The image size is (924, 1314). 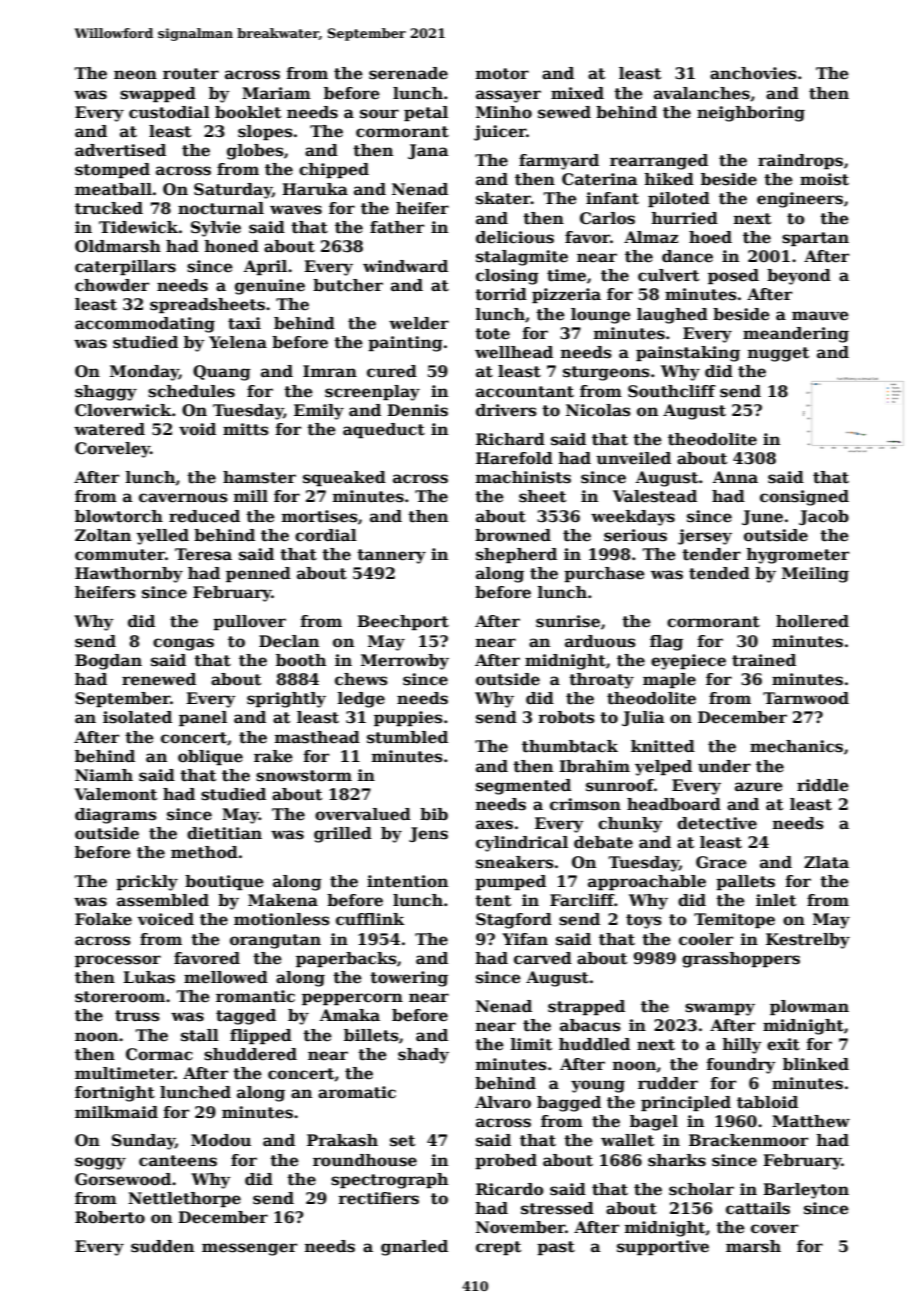 I want to click on meatball, so click(x=113, y=189).
